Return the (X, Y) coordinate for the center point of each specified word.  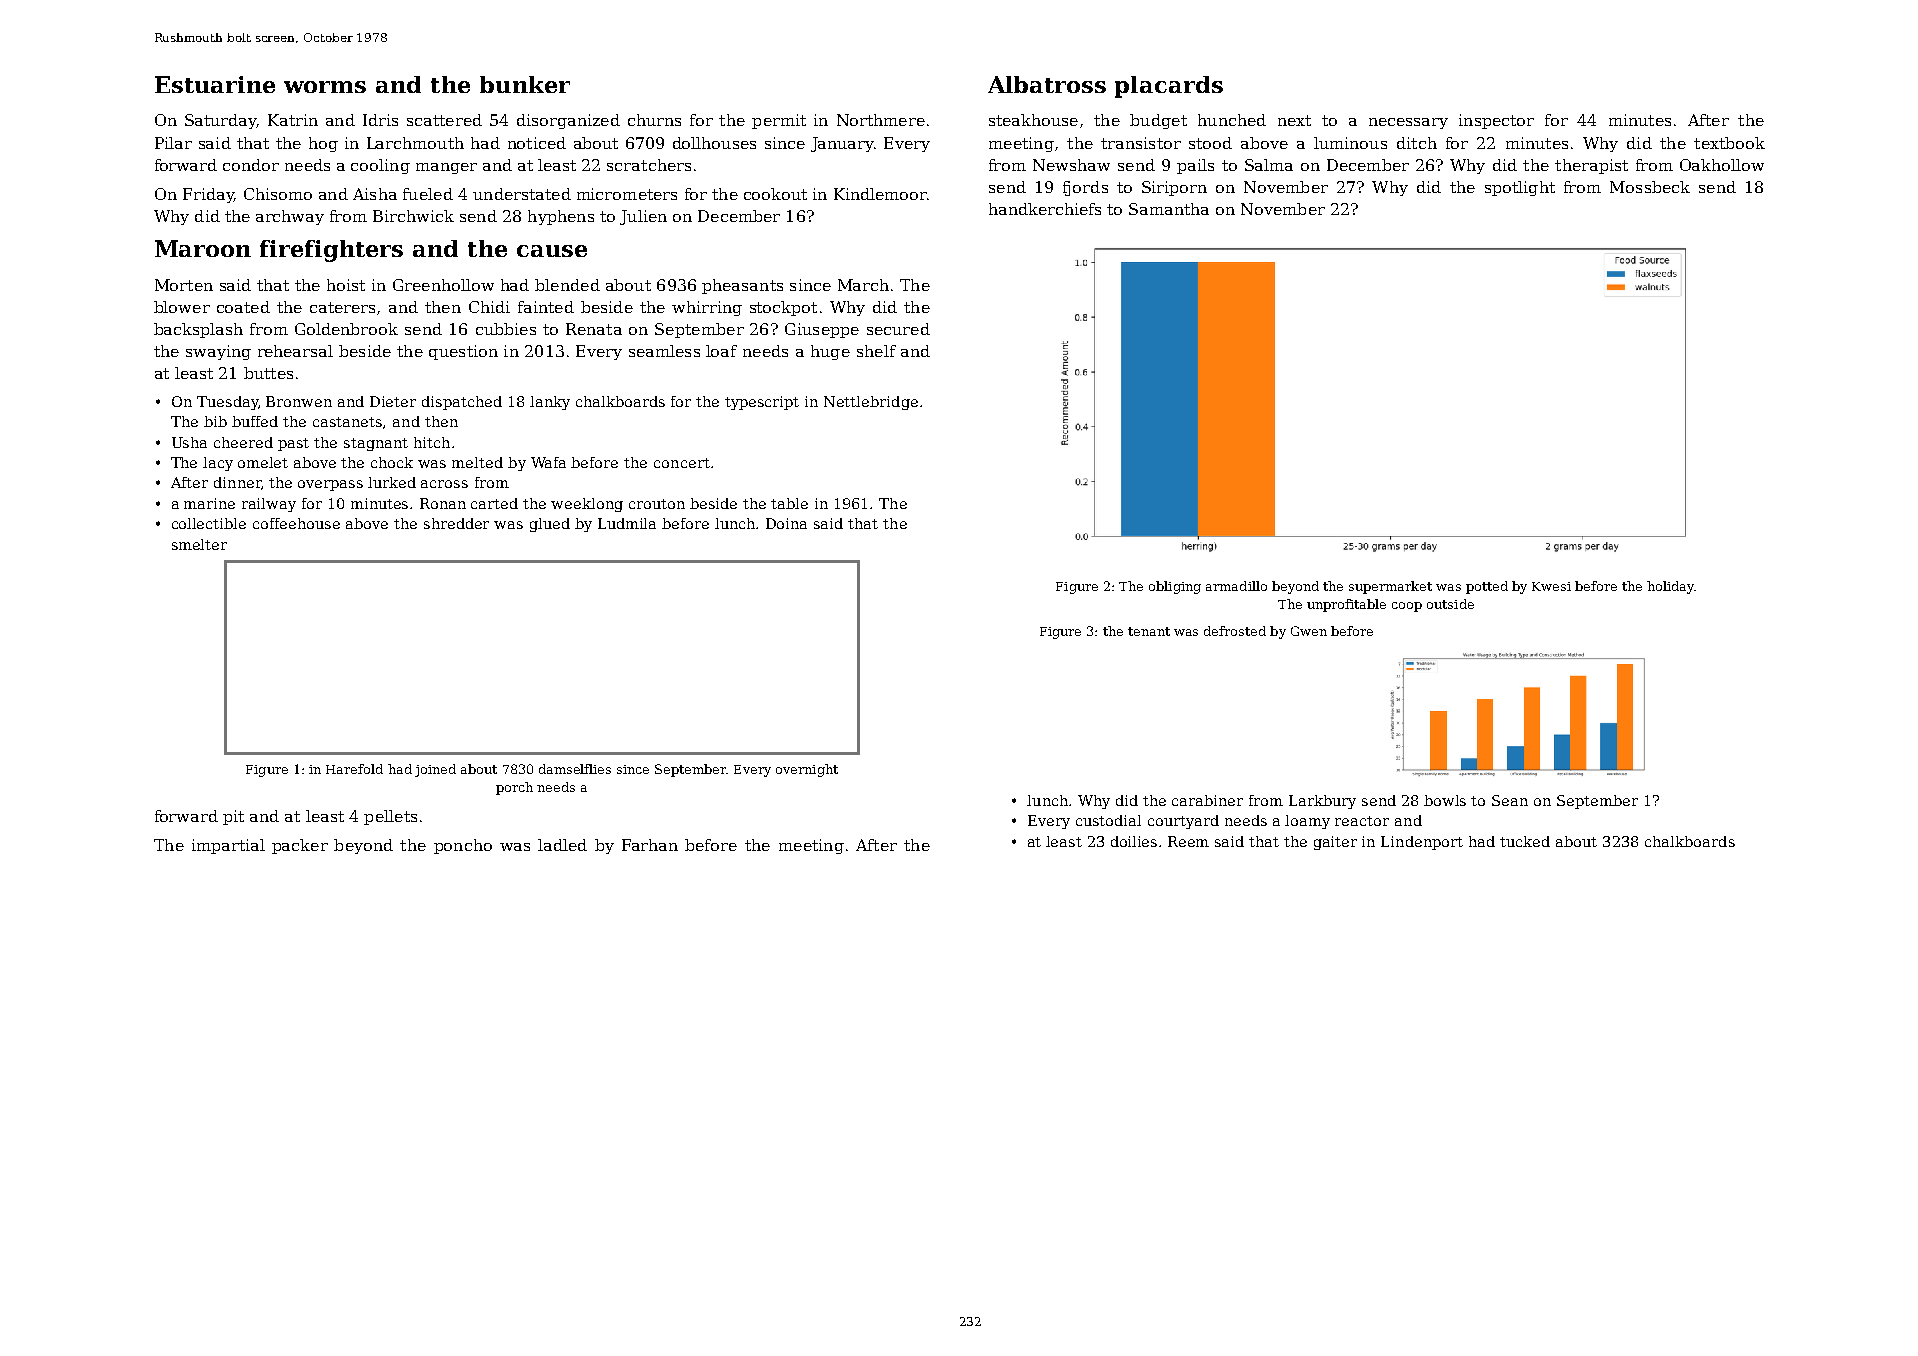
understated (522, 194)
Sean (1510, 800)
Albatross (1047, 84)
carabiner (1207, 800)
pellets (390, 817)
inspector (1496, 121)
